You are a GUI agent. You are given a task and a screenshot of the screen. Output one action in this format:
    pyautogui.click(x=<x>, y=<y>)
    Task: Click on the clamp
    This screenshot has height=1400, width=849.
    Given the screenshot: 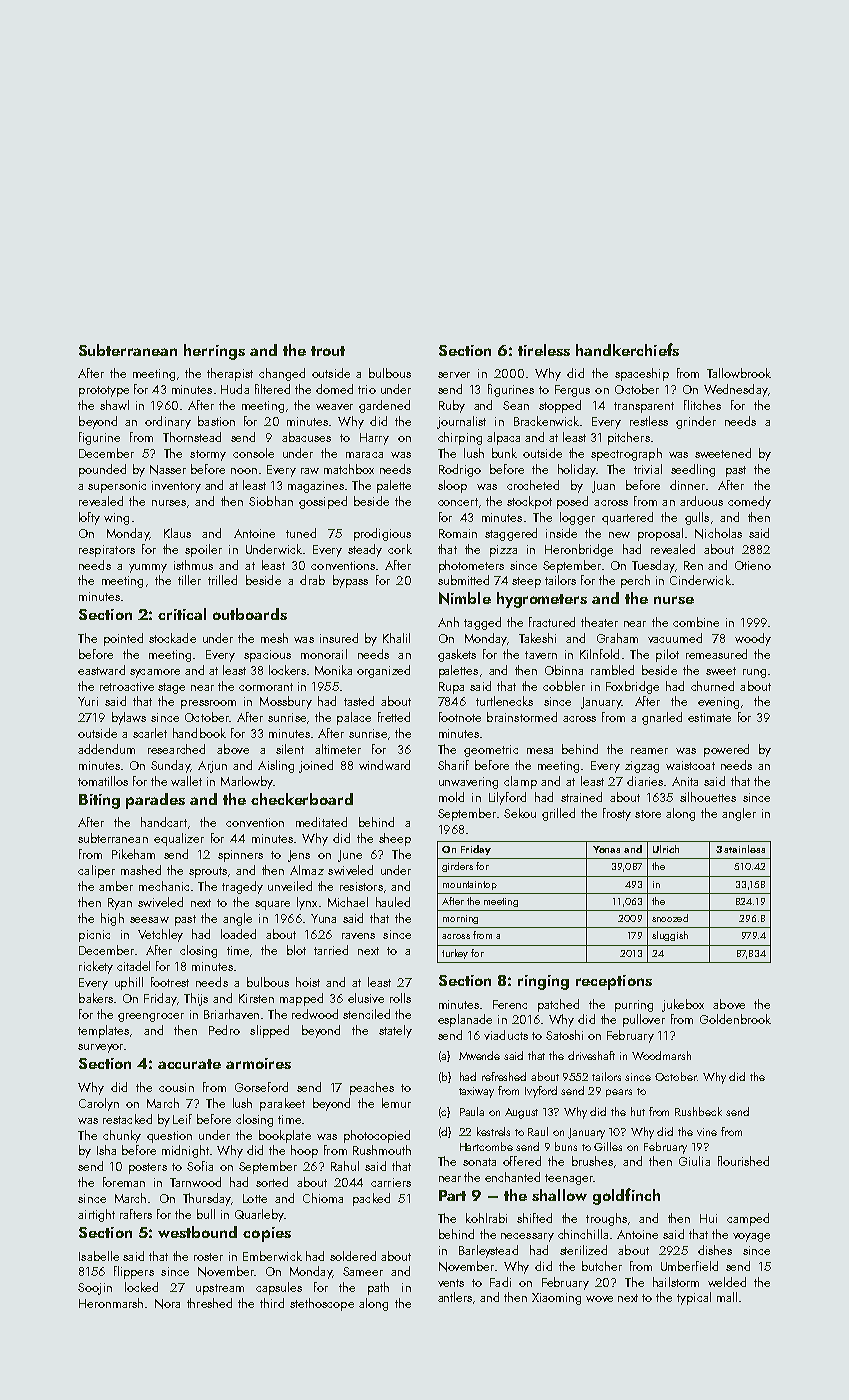 What is the action you would take?
    pyautogui.click(x=520, y=782)
